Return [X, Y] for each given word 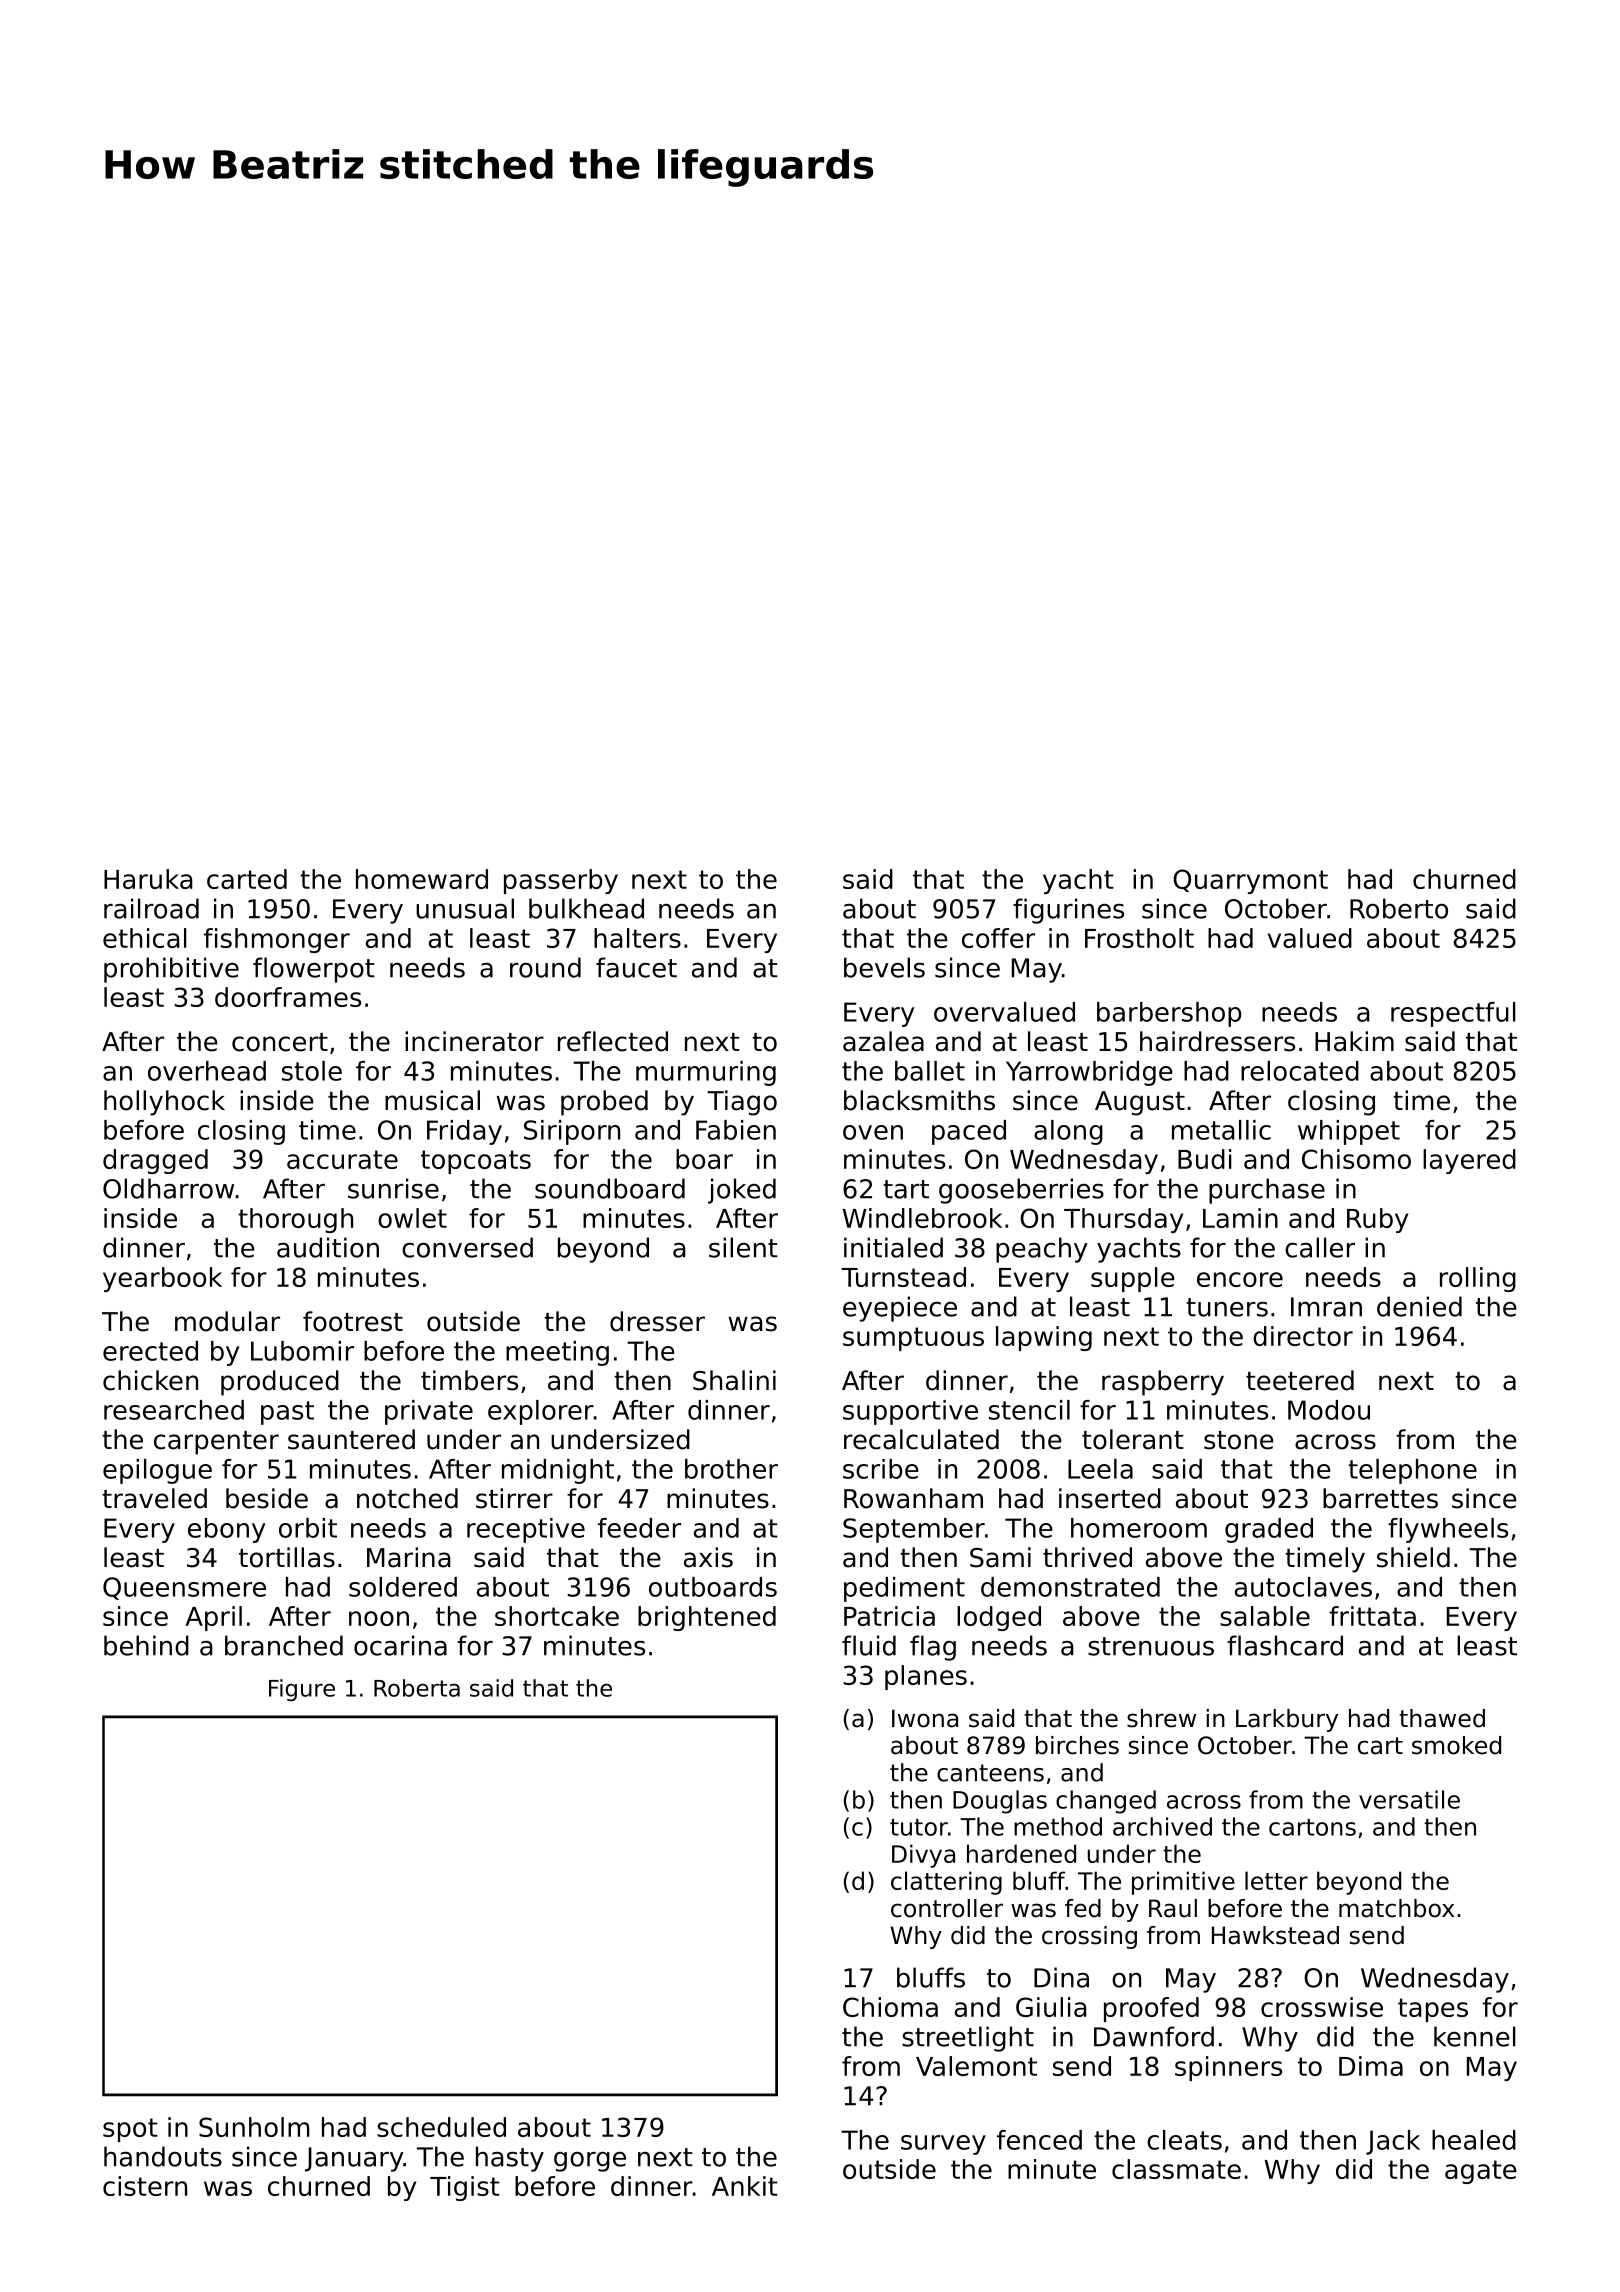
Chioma [890, 2007]
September [914, 1530]
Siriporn [572, 1132]
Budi [1205, 1159]
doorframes [288, 997]
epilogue [157, 1471]
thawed [1442, 1718]
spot [130, 2130]
